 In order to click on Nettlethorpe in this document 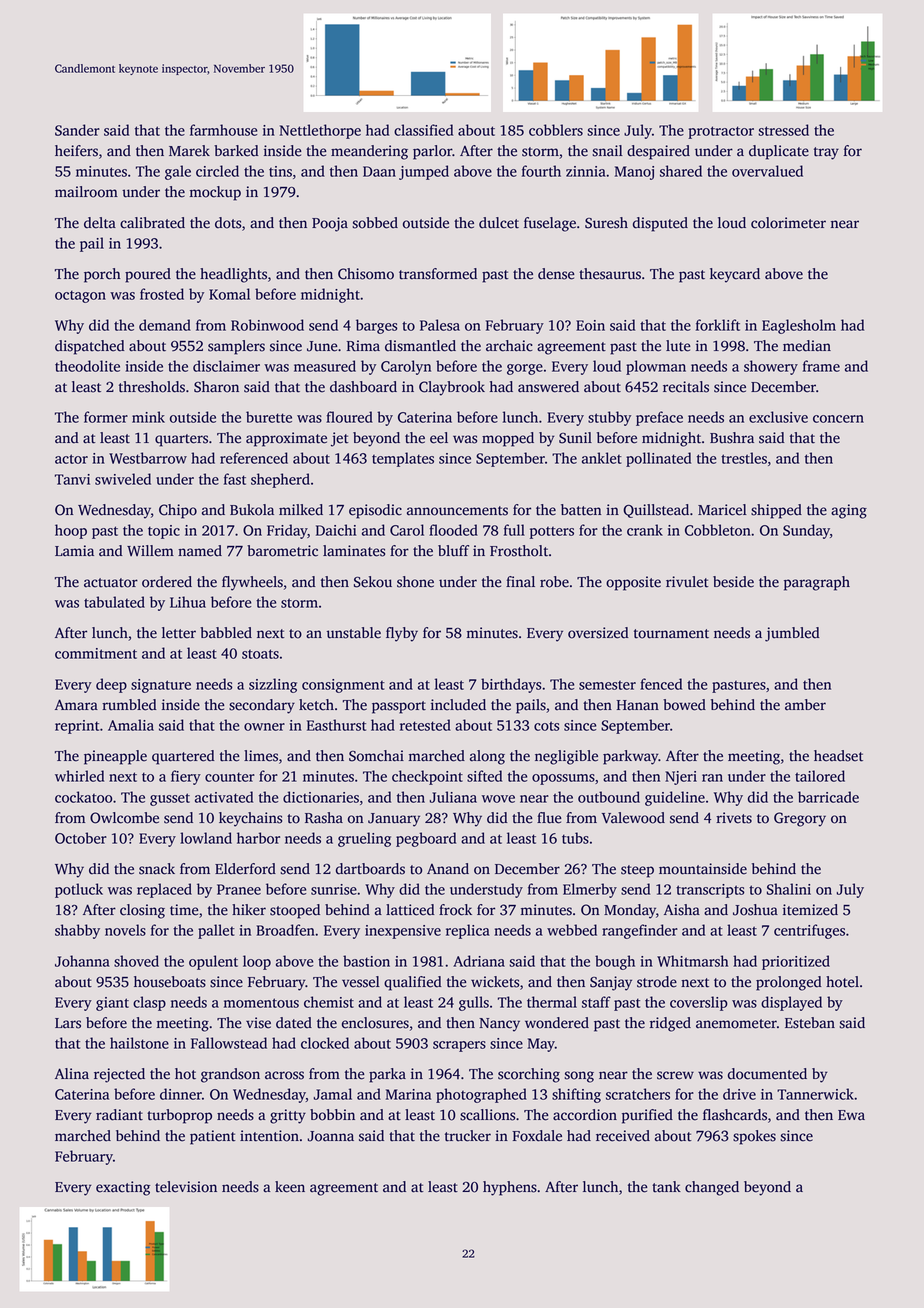, I will do `click(320, 131)`.
